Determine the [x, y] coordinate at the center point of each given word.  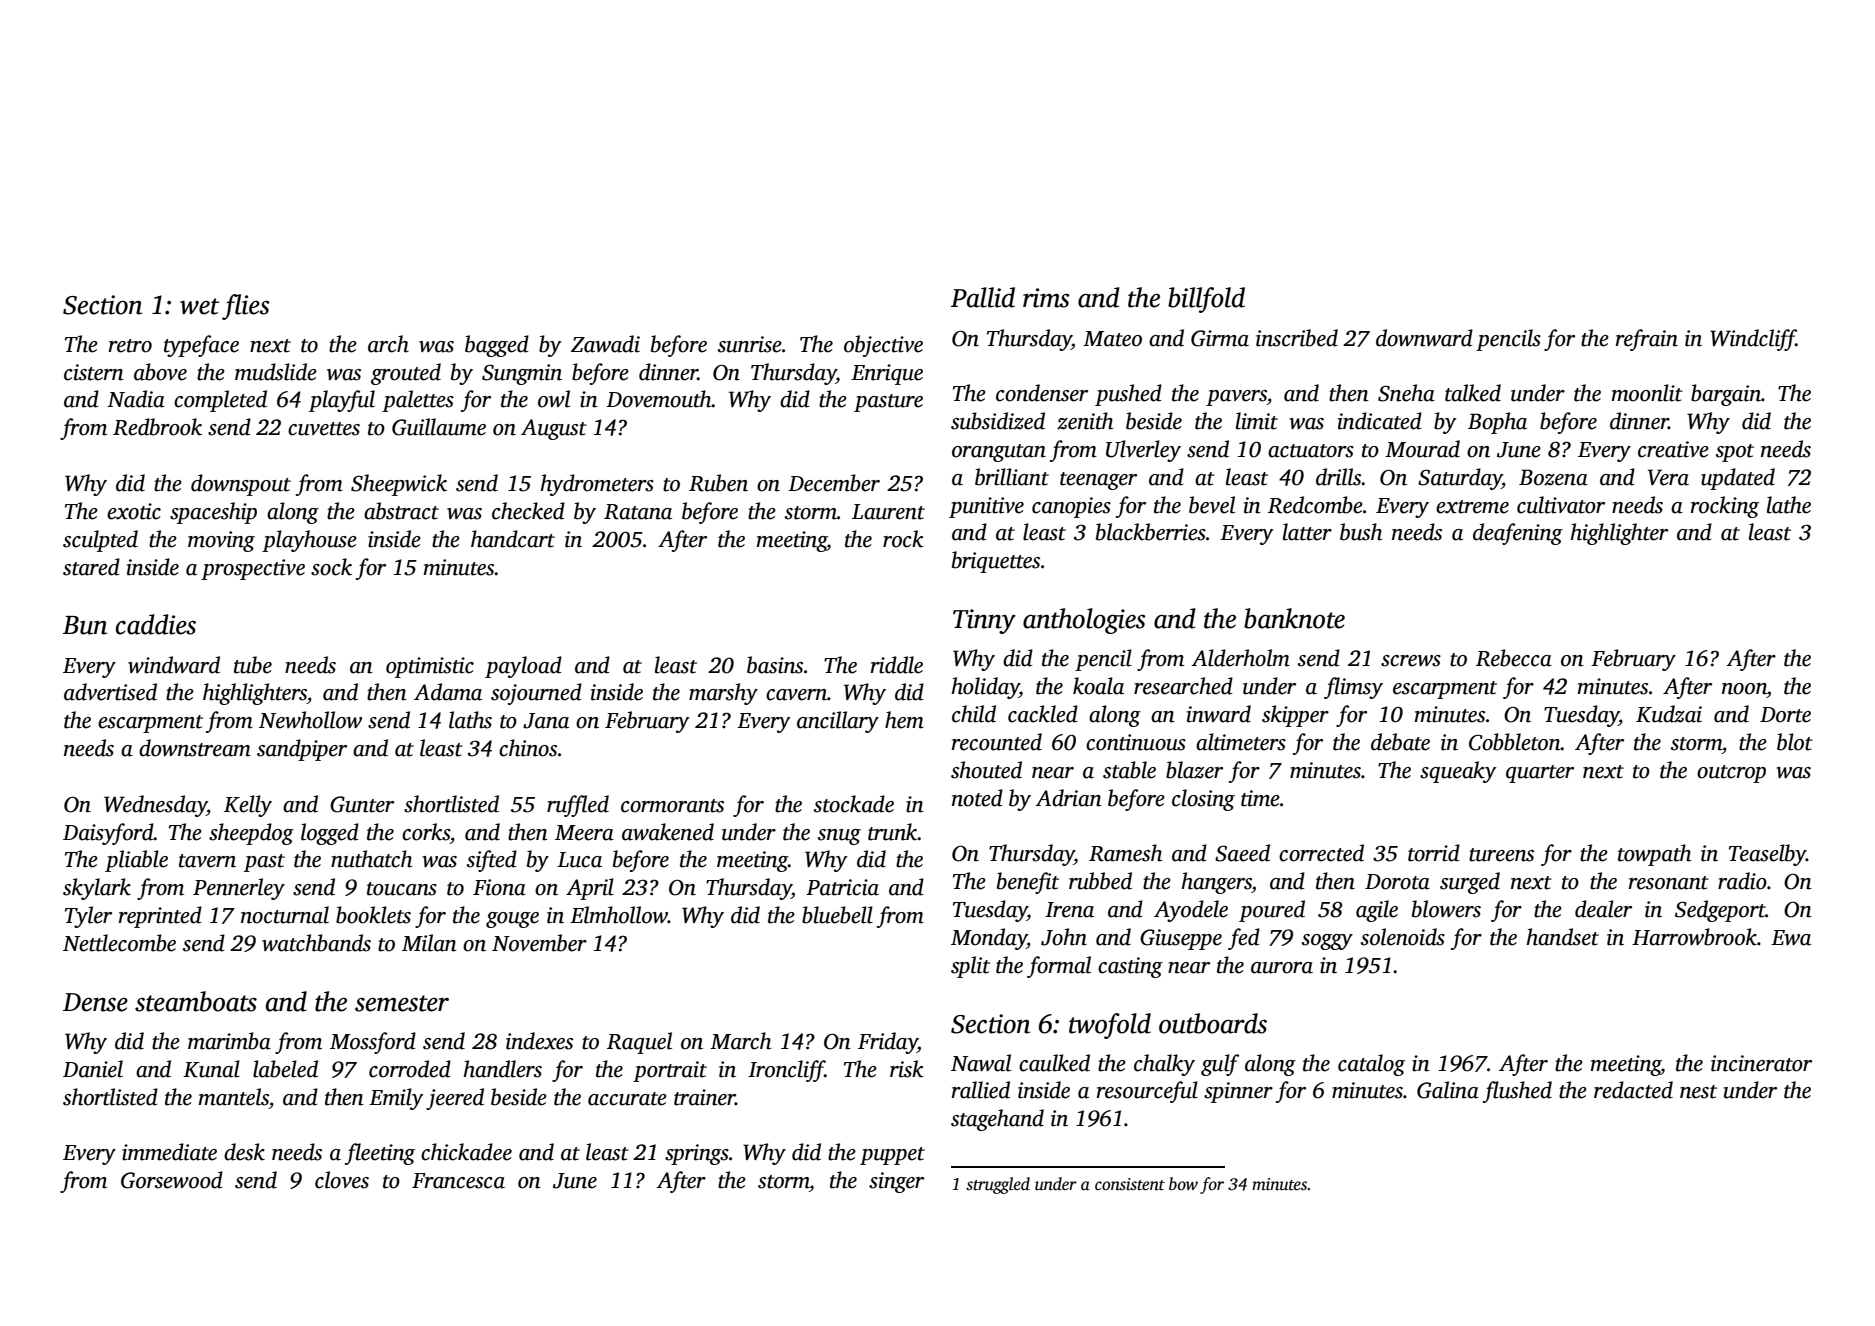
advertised [110, 692]
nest [1698, 1092]
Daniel [93, 1069]
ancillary [838, 722]
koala [1098, 686]
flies [246, 307]
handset [1562, 937]
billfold [1206, 300]
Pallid [983, 297]
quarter [1540, 774]
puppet [892, 1156]
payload [523, 667]
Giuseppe [1181, 939]
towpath [1654, 855]
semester [402, 1003]
